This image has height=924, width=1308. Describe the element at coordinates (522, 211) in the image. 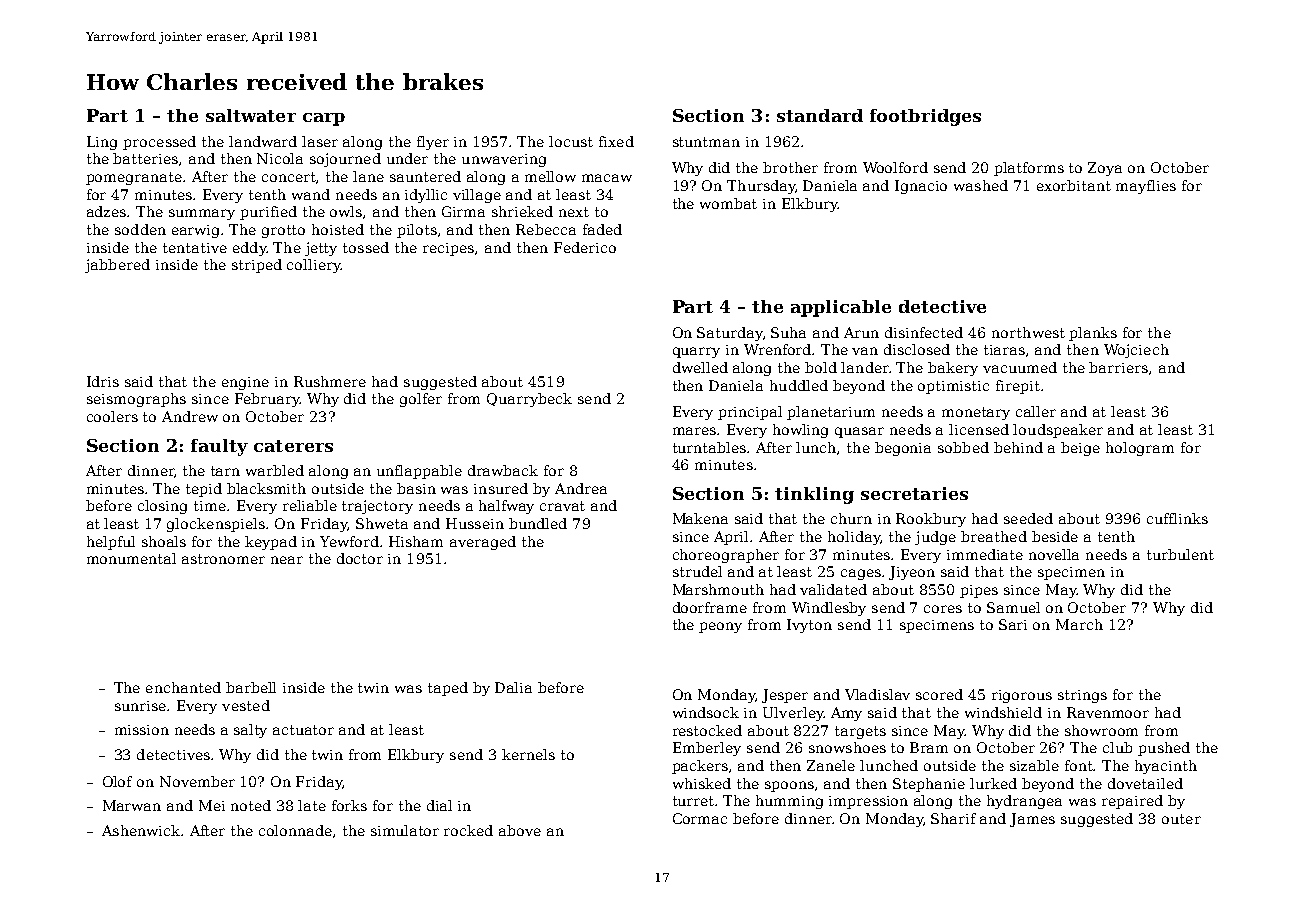

I see `shrieked` at that location.
